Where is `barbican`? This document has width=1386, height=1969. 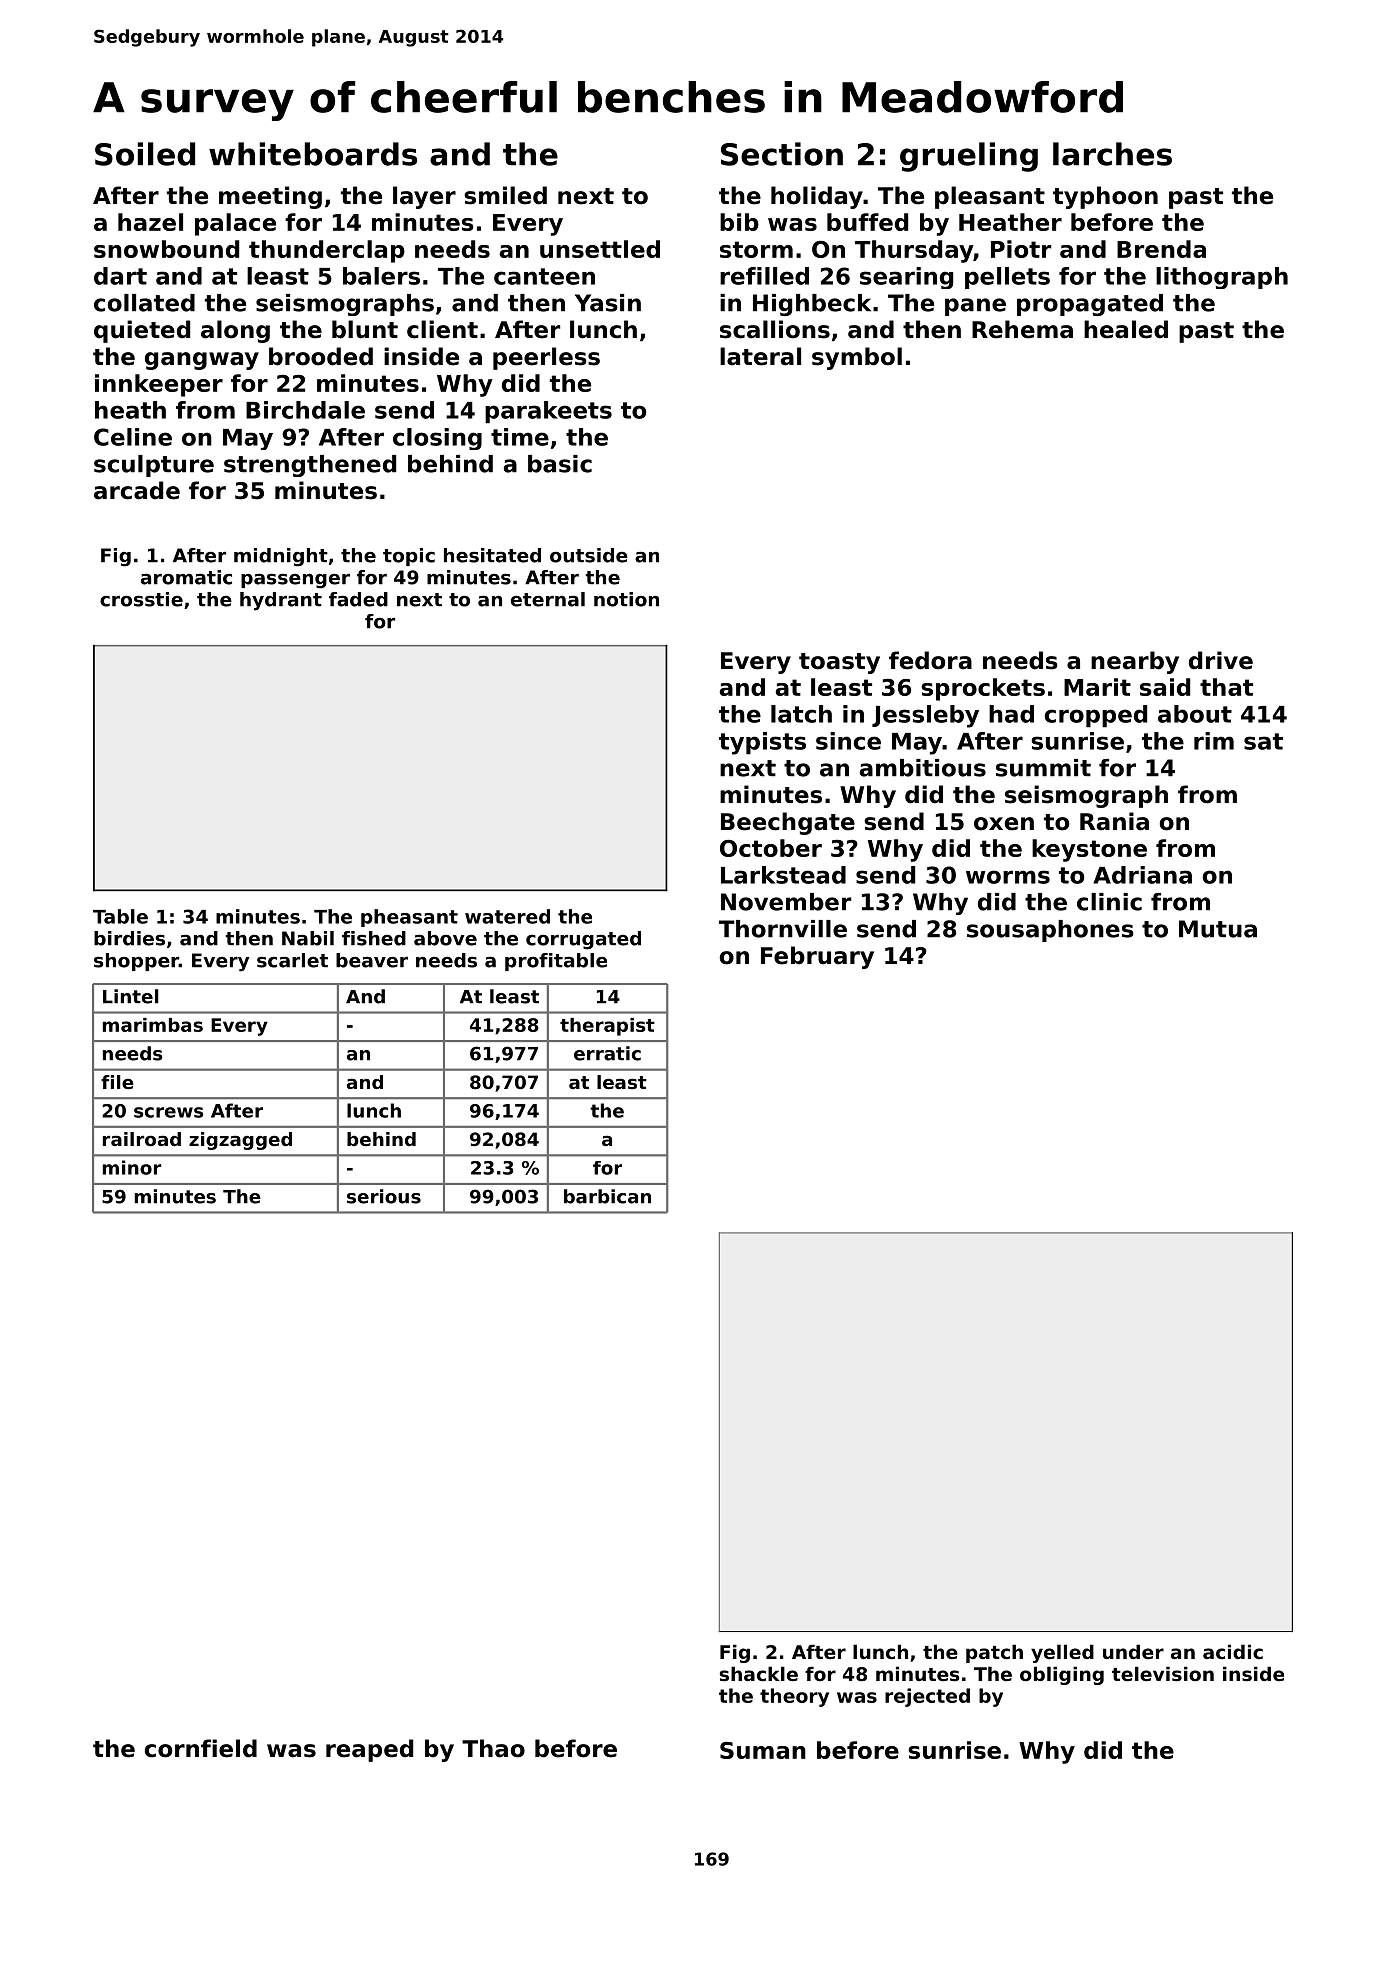 barbican is located at coordinates (607, 1196).
